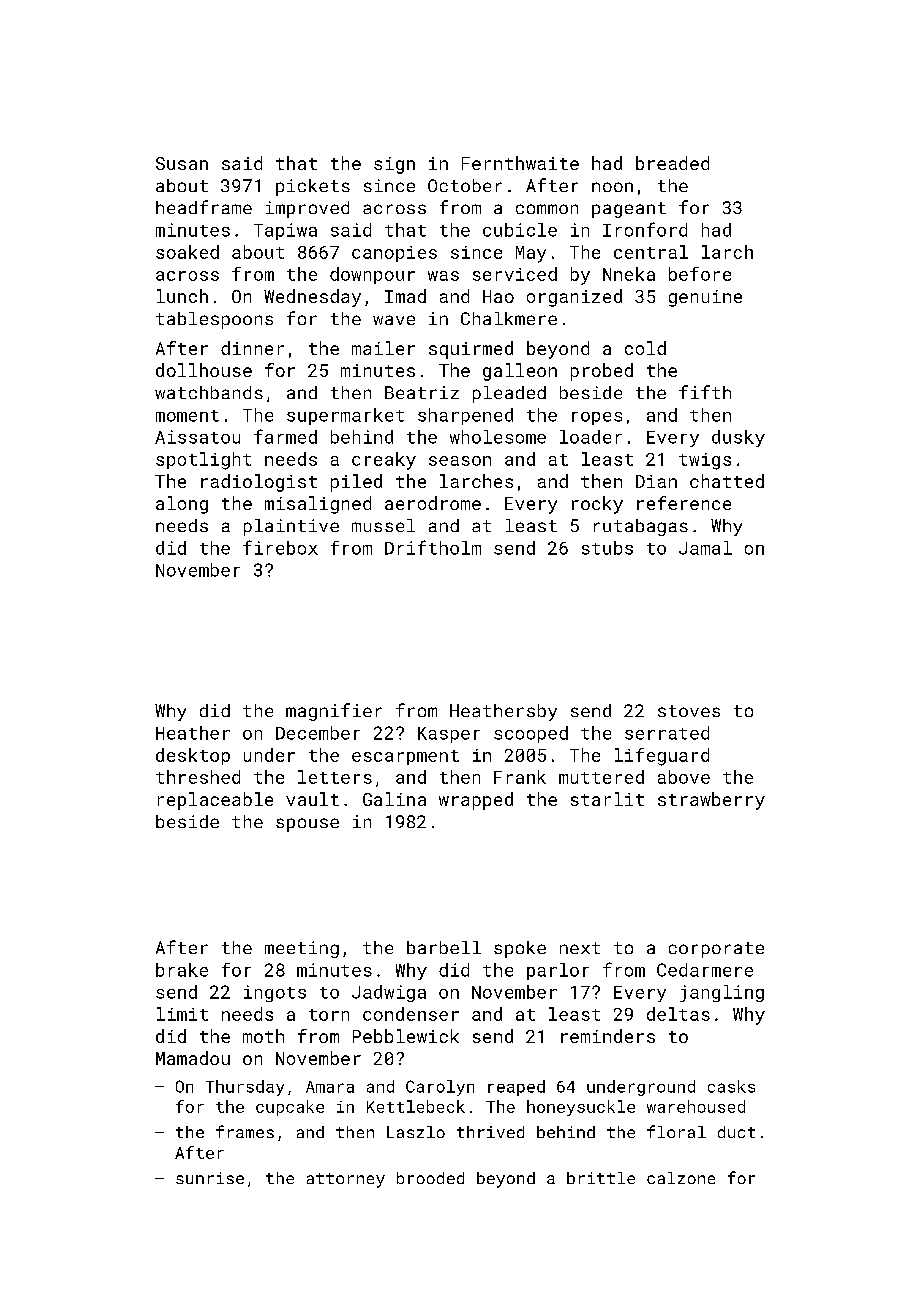 This screenshot has height=1311, width=924. Describe the element at coordinates (705, 548) in the screenshot. I see `Jamal` at that location.
